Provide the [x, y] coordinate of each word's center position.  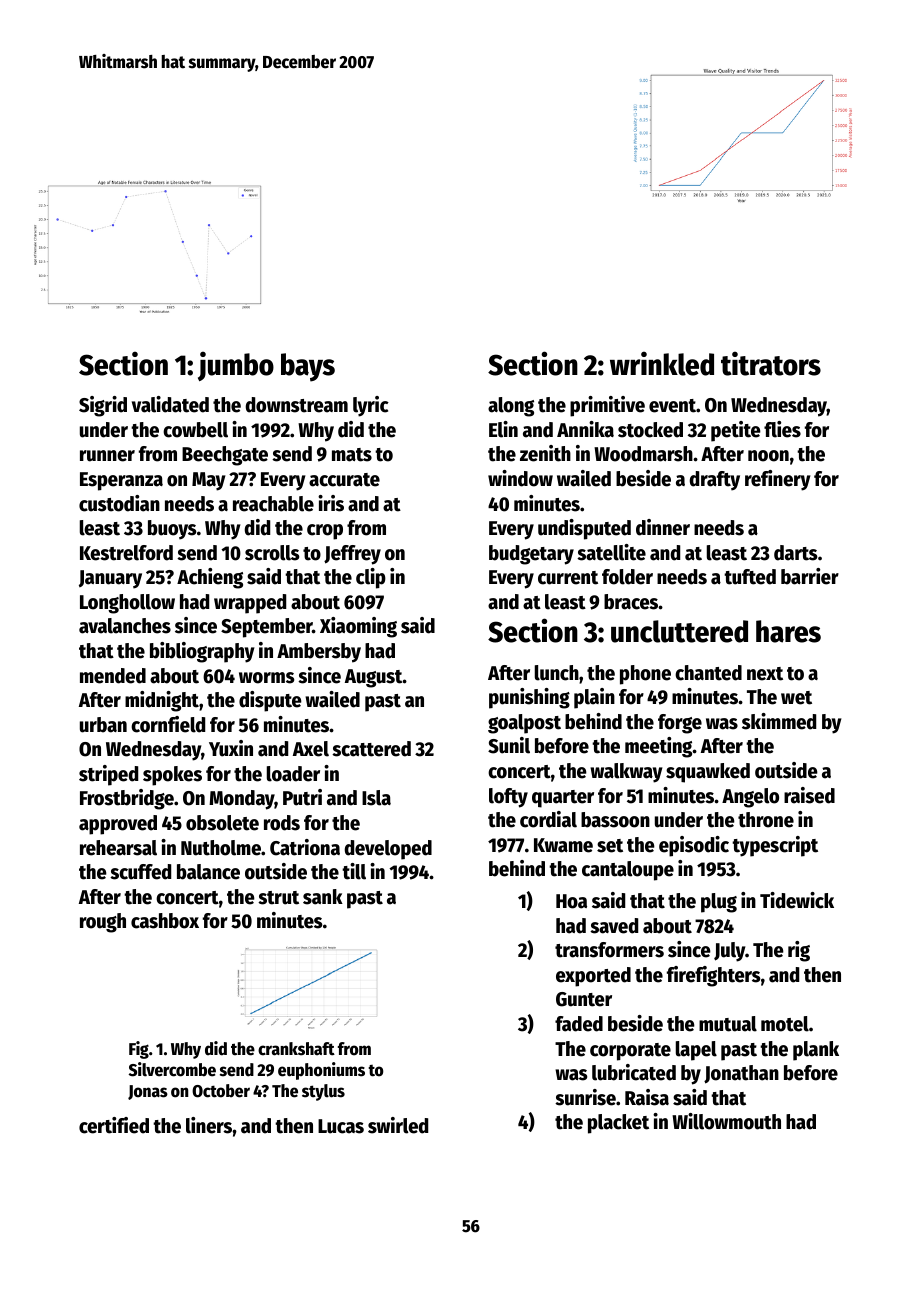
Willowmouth [726, 1121]
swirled [398, 1125]
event [672, 406]
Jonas [148, 1092]
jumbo [236, 366]
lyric [371, 406]
